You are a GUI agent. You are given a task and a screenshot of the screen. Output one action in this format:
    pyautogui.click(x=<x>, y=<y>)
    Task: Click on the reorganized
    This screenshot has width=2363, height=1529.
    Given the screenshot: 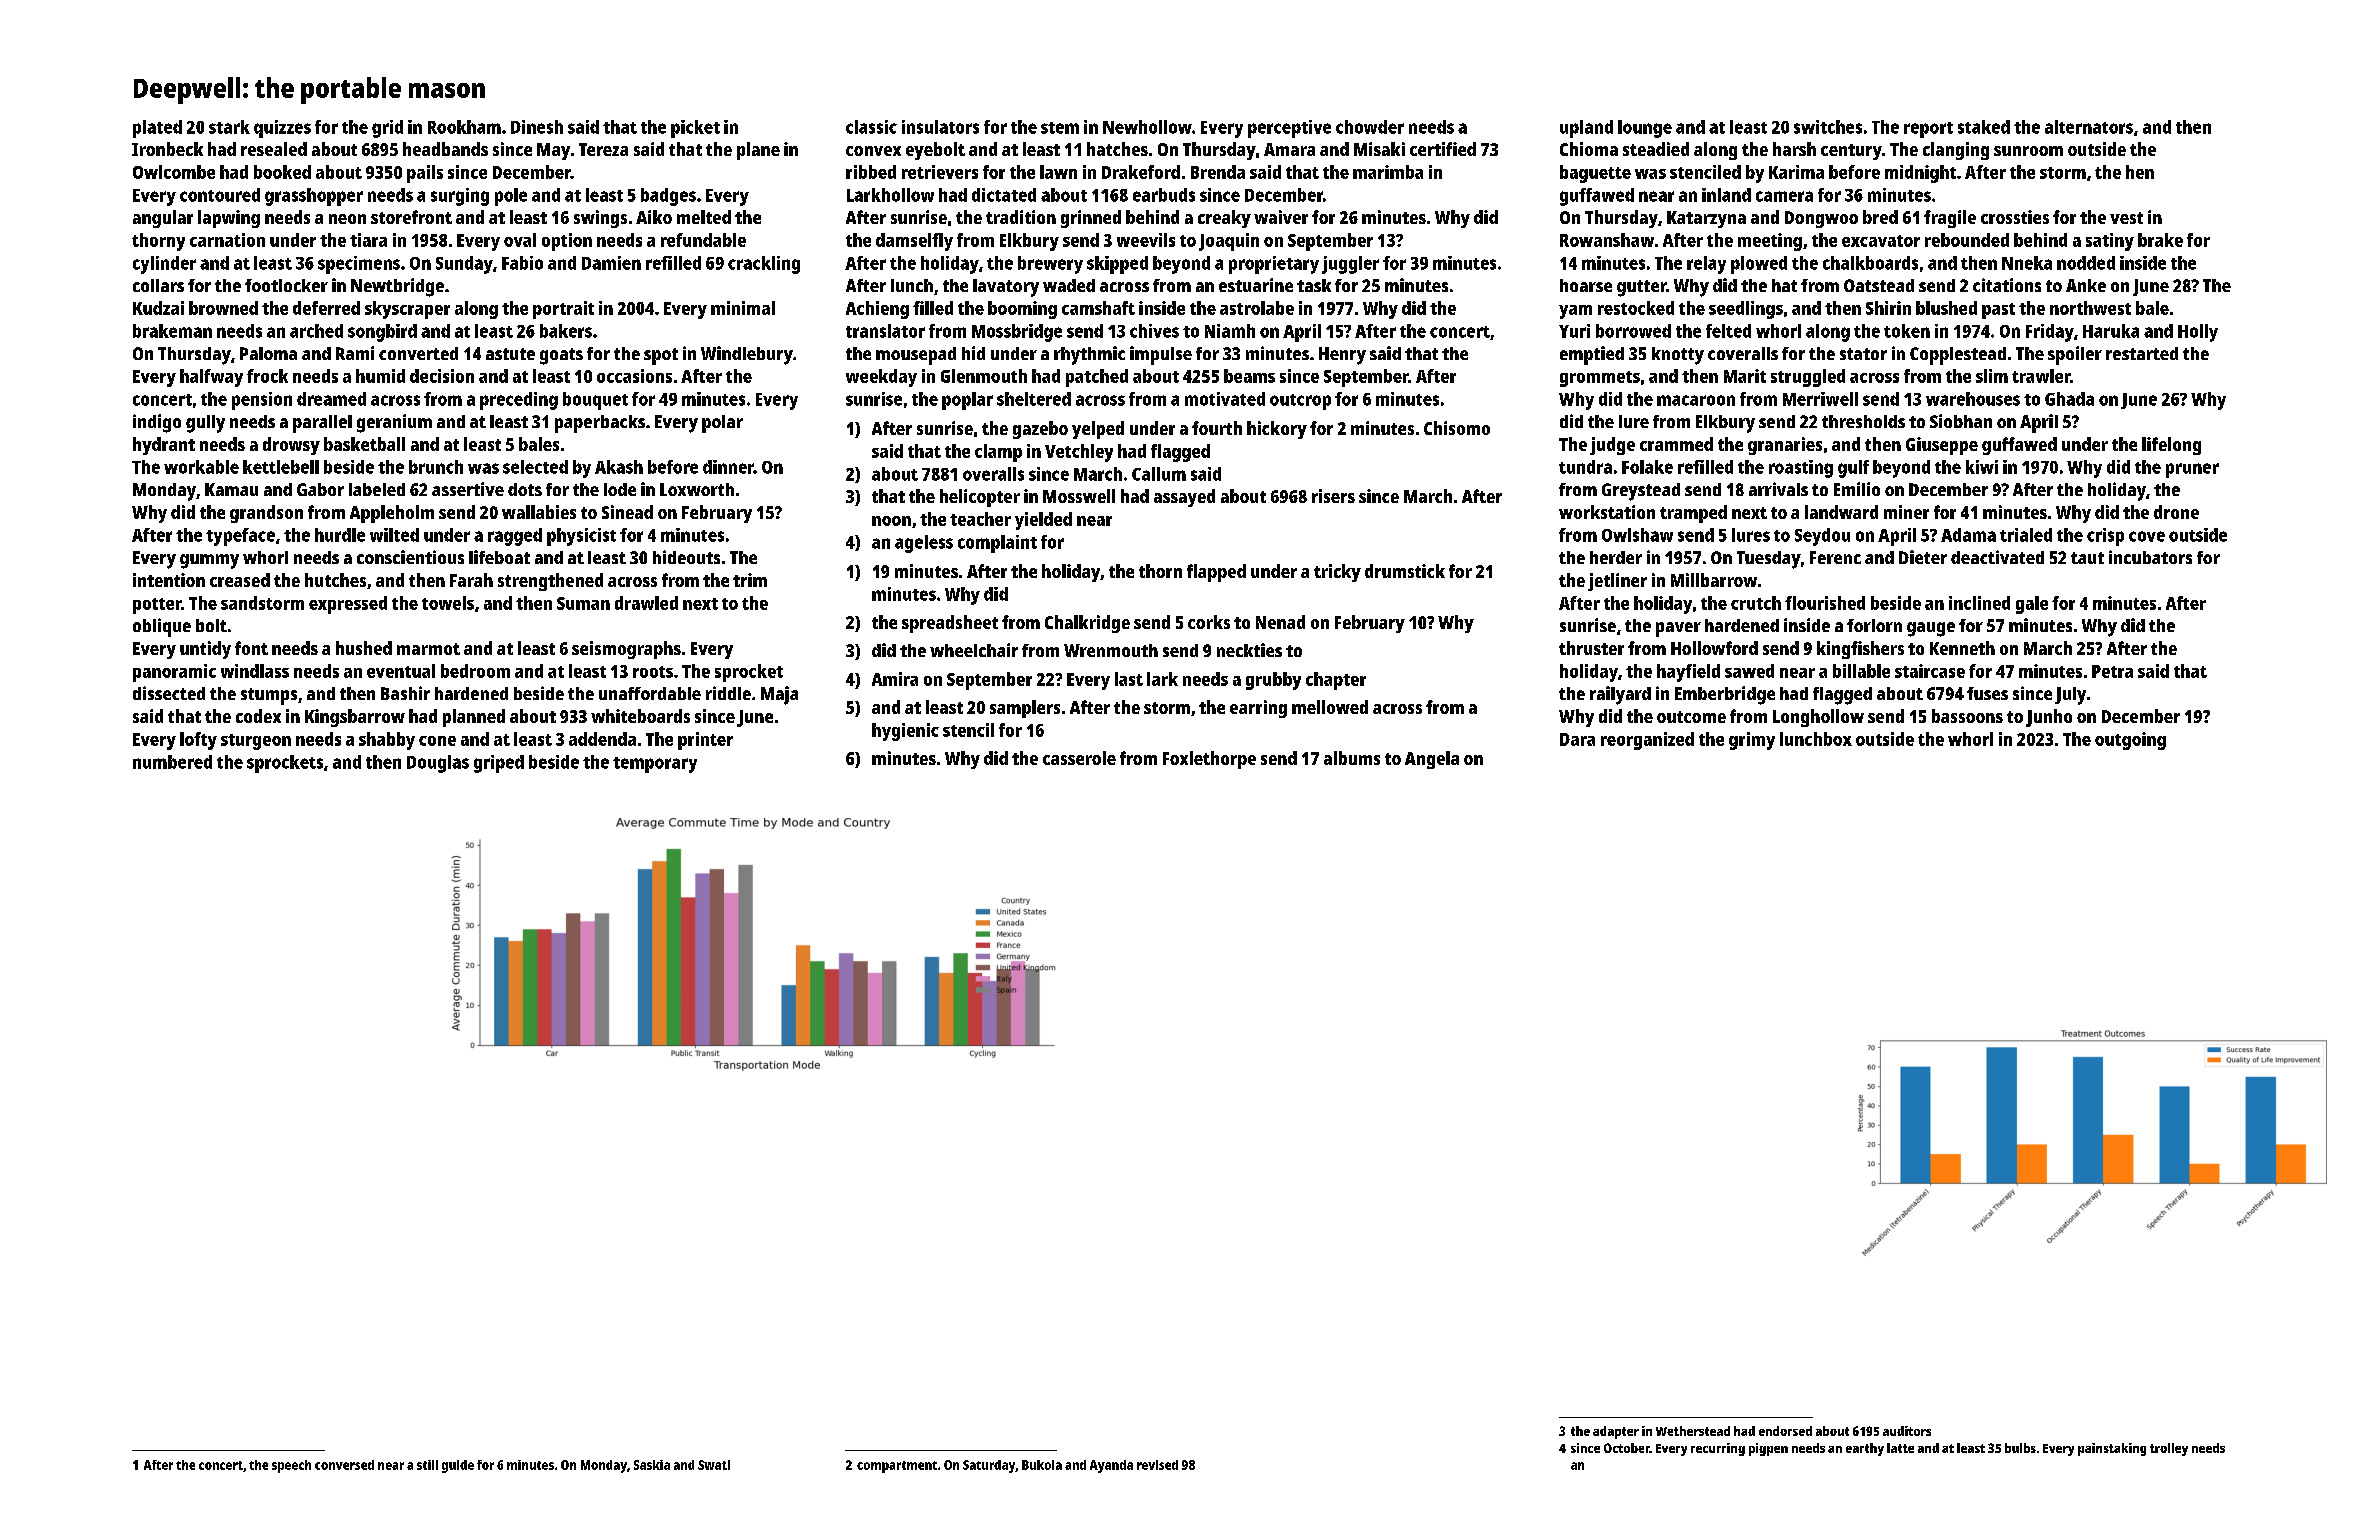 What is the action you would take?
    pyautogui.click(x=1647, y=741)
